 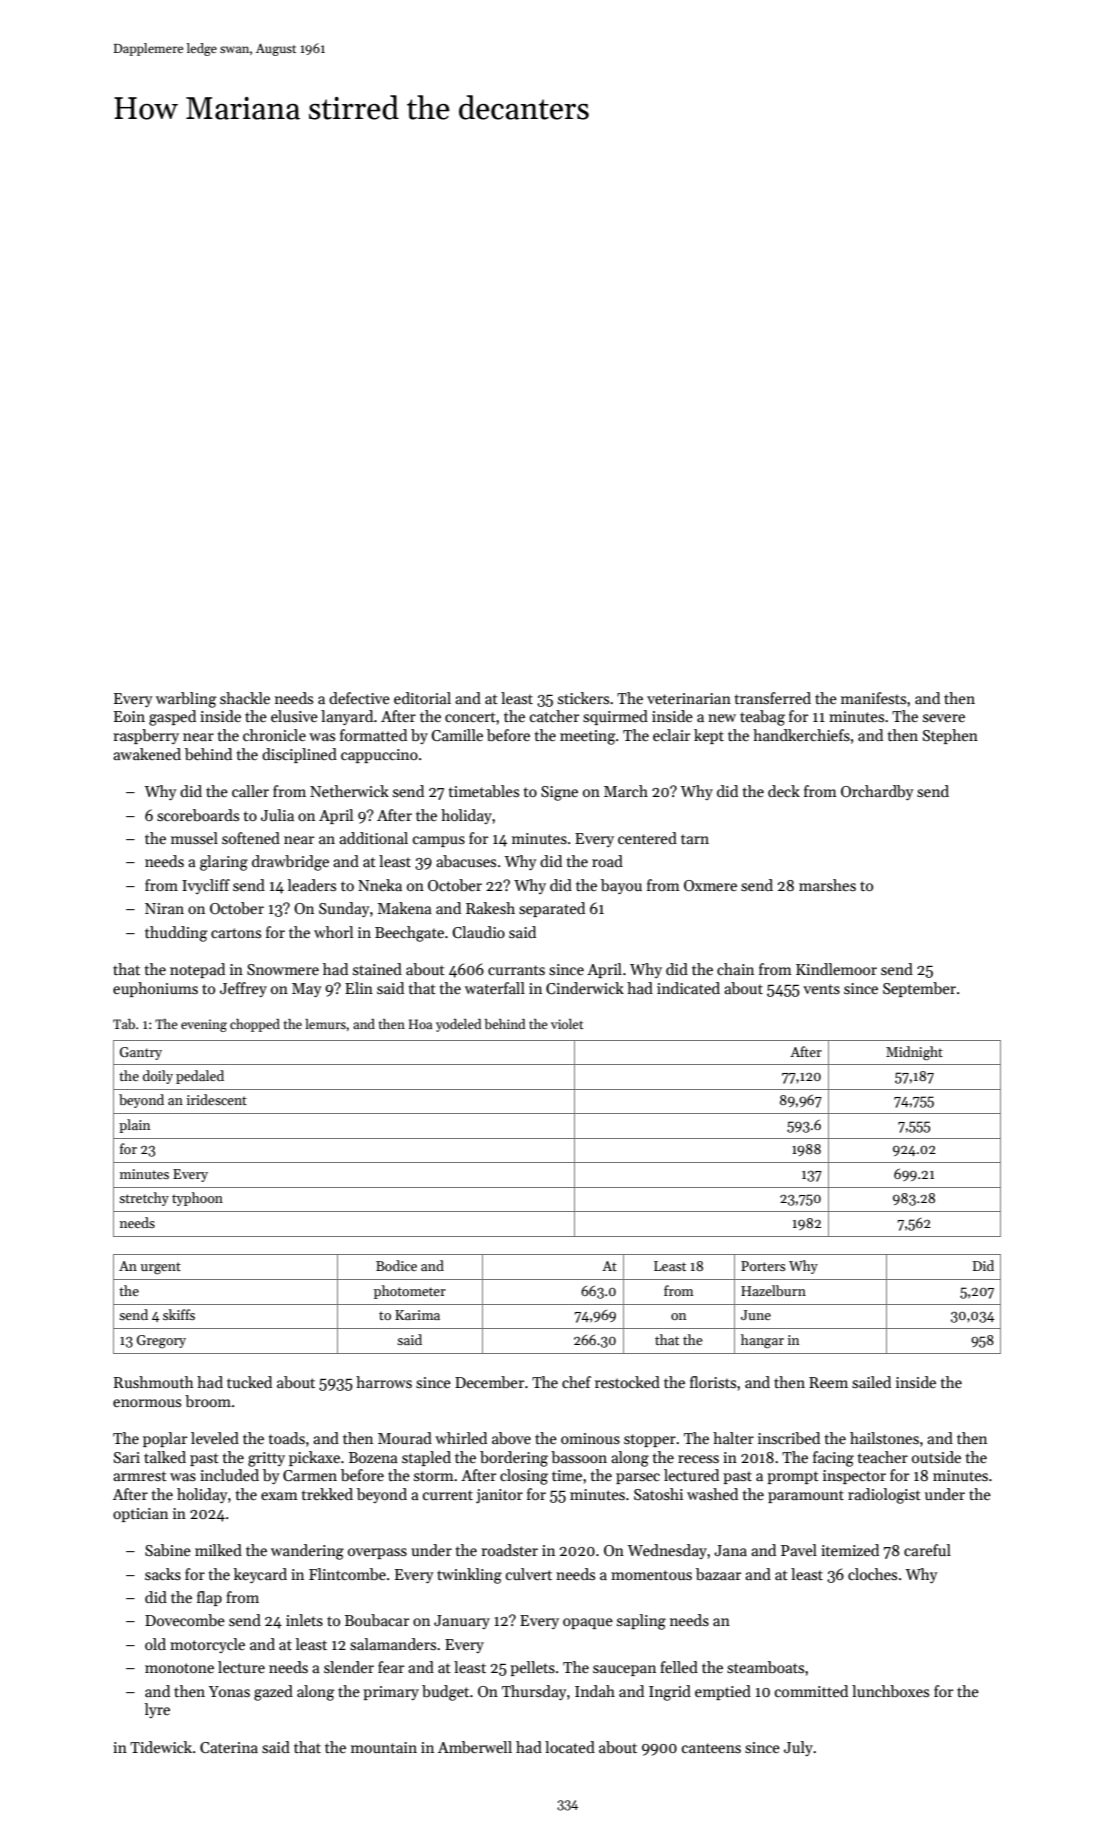 What do you see at coordinates (186, 700) in the screenshot?
I see `warbling` at bounding box center [186, 700].
